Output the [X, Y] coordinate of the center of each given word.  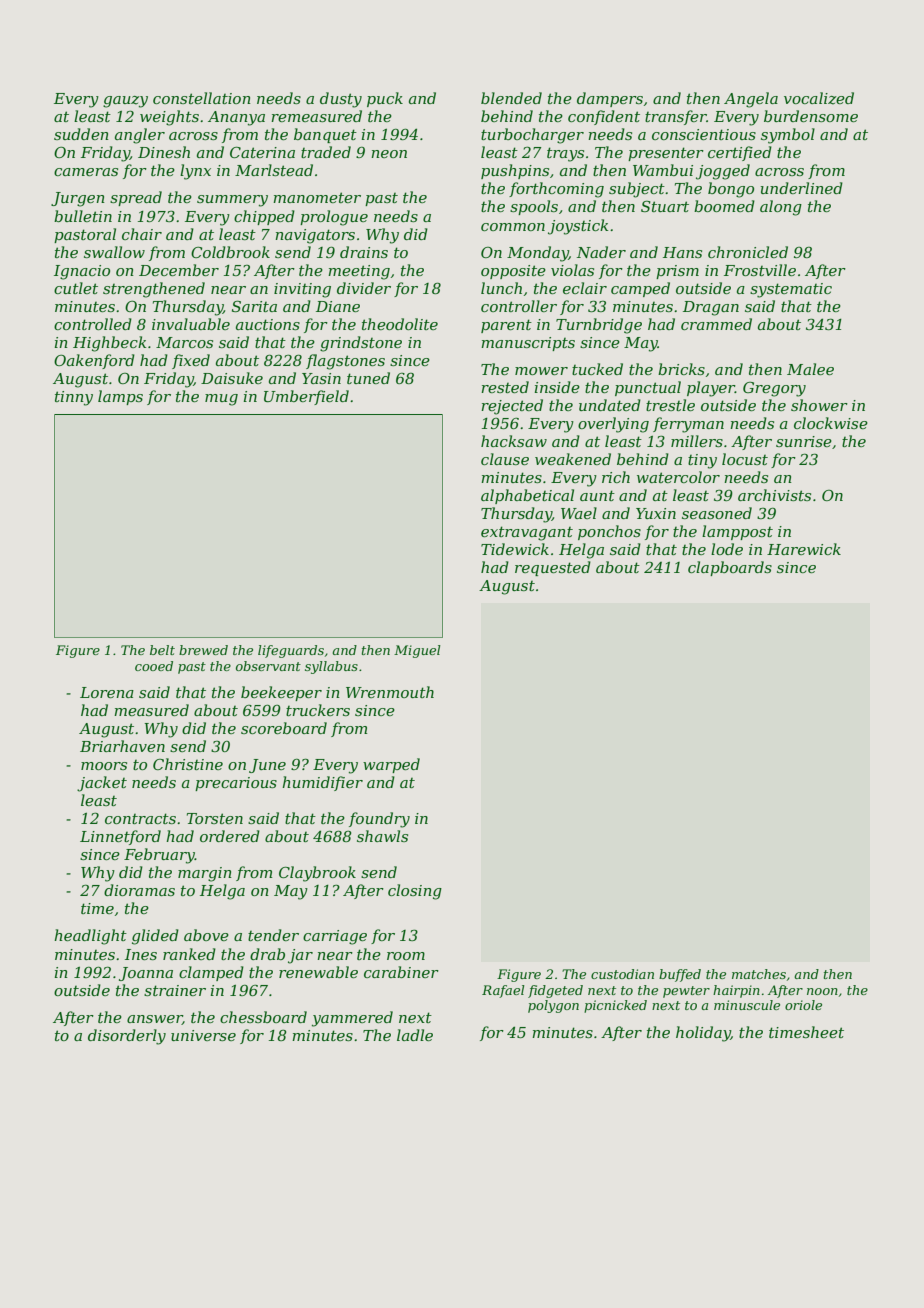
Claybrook [317, 874]
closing [415, 892]
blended [511, 98]
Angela [751, 100]
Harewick [804, 549]
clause [505, 459]
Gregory [774, 389]
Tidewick [515, 549]
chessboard [263, 1017]
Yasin [321, 378]
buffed [680, 975]
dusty [341, 100]
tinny [74, 398]
